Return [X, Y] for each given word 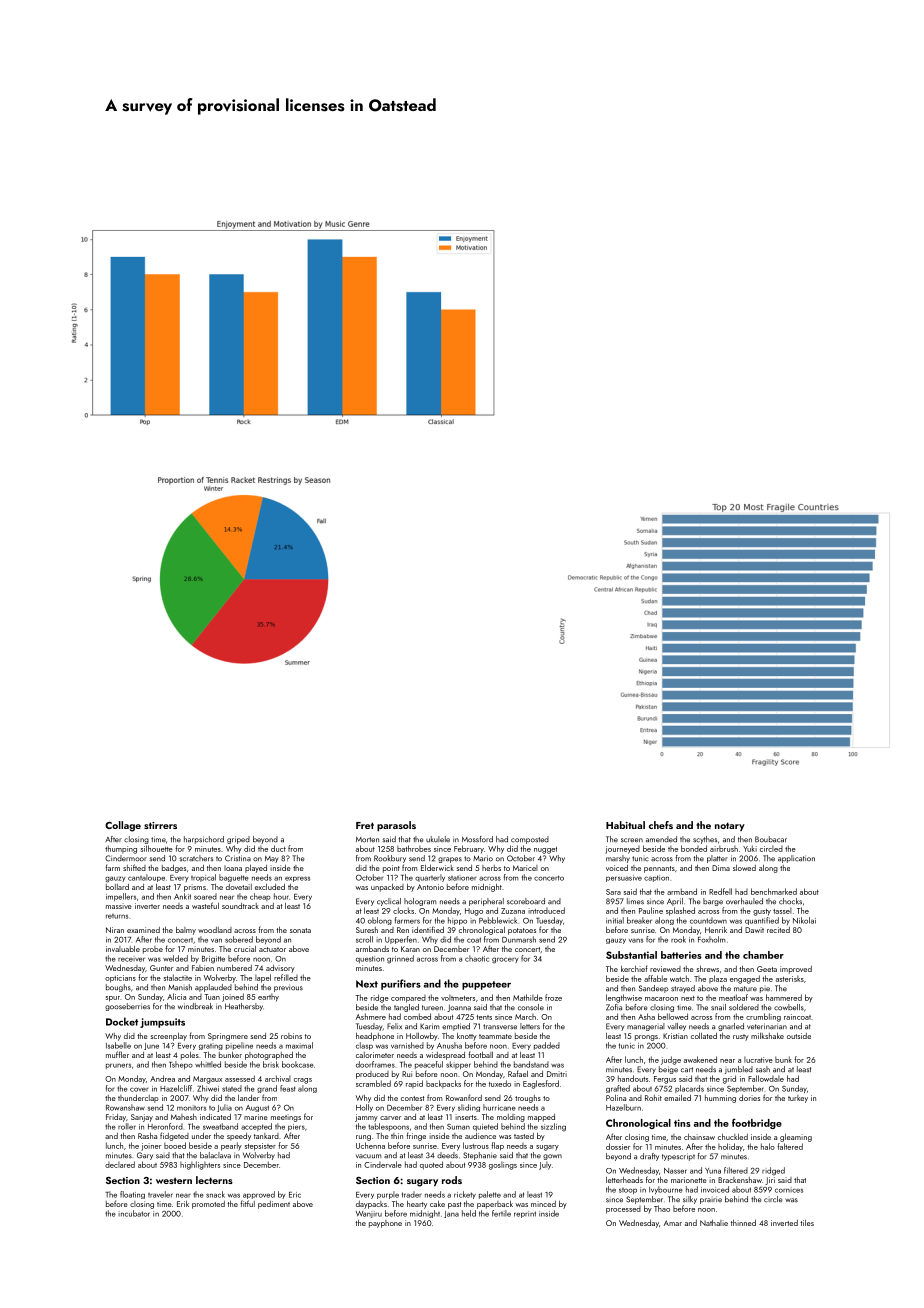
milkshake [767, 1036]
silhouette [157, 848]
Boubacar [771, 839]
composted [530, 840]
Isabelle [118, 1045]
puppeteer [486, 985]
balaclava [215, 1155]
